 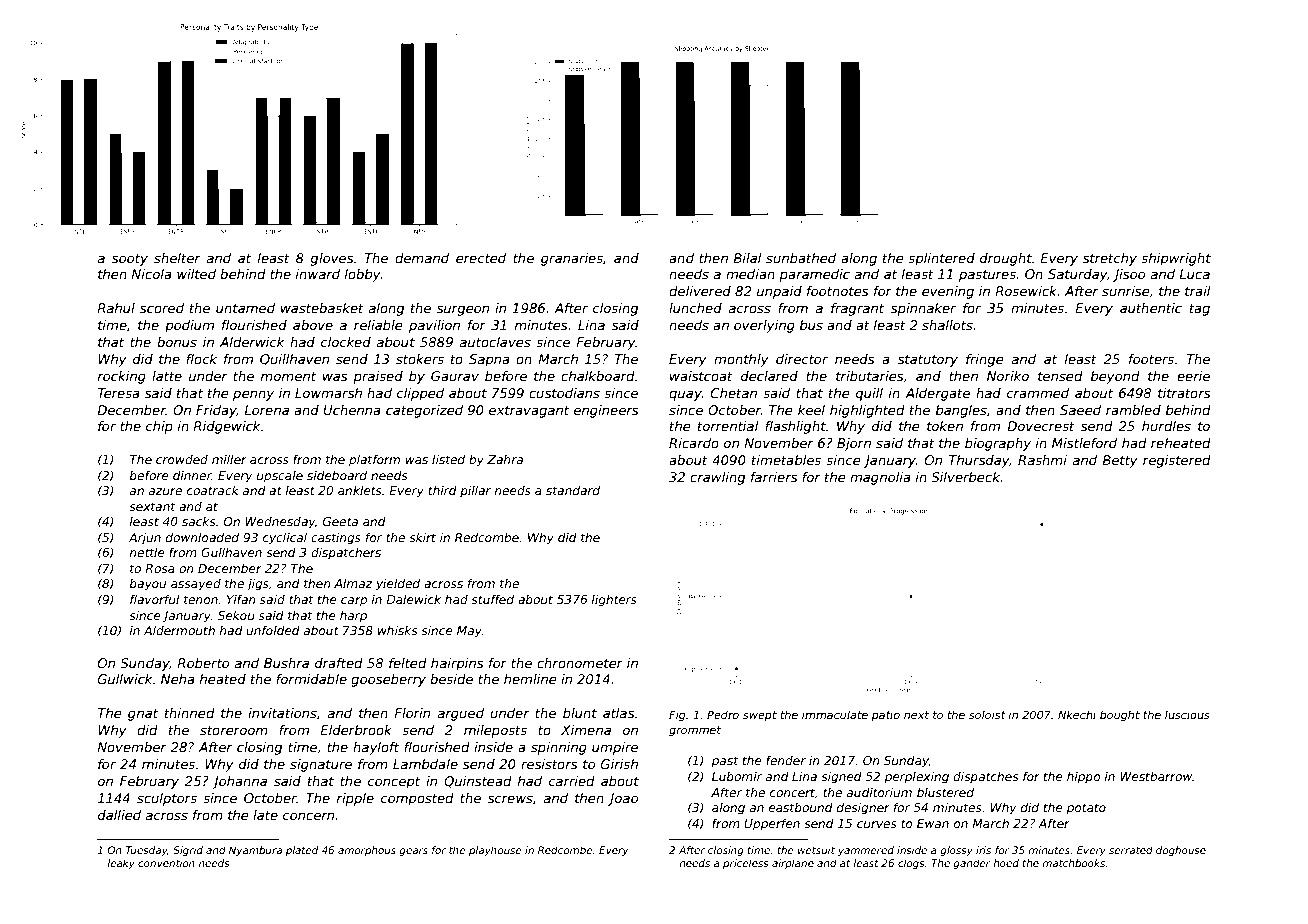 What do you see at coordinates (266, 410) in the screenshot?
I see `Lorena` at bounding box center [266, 410].
